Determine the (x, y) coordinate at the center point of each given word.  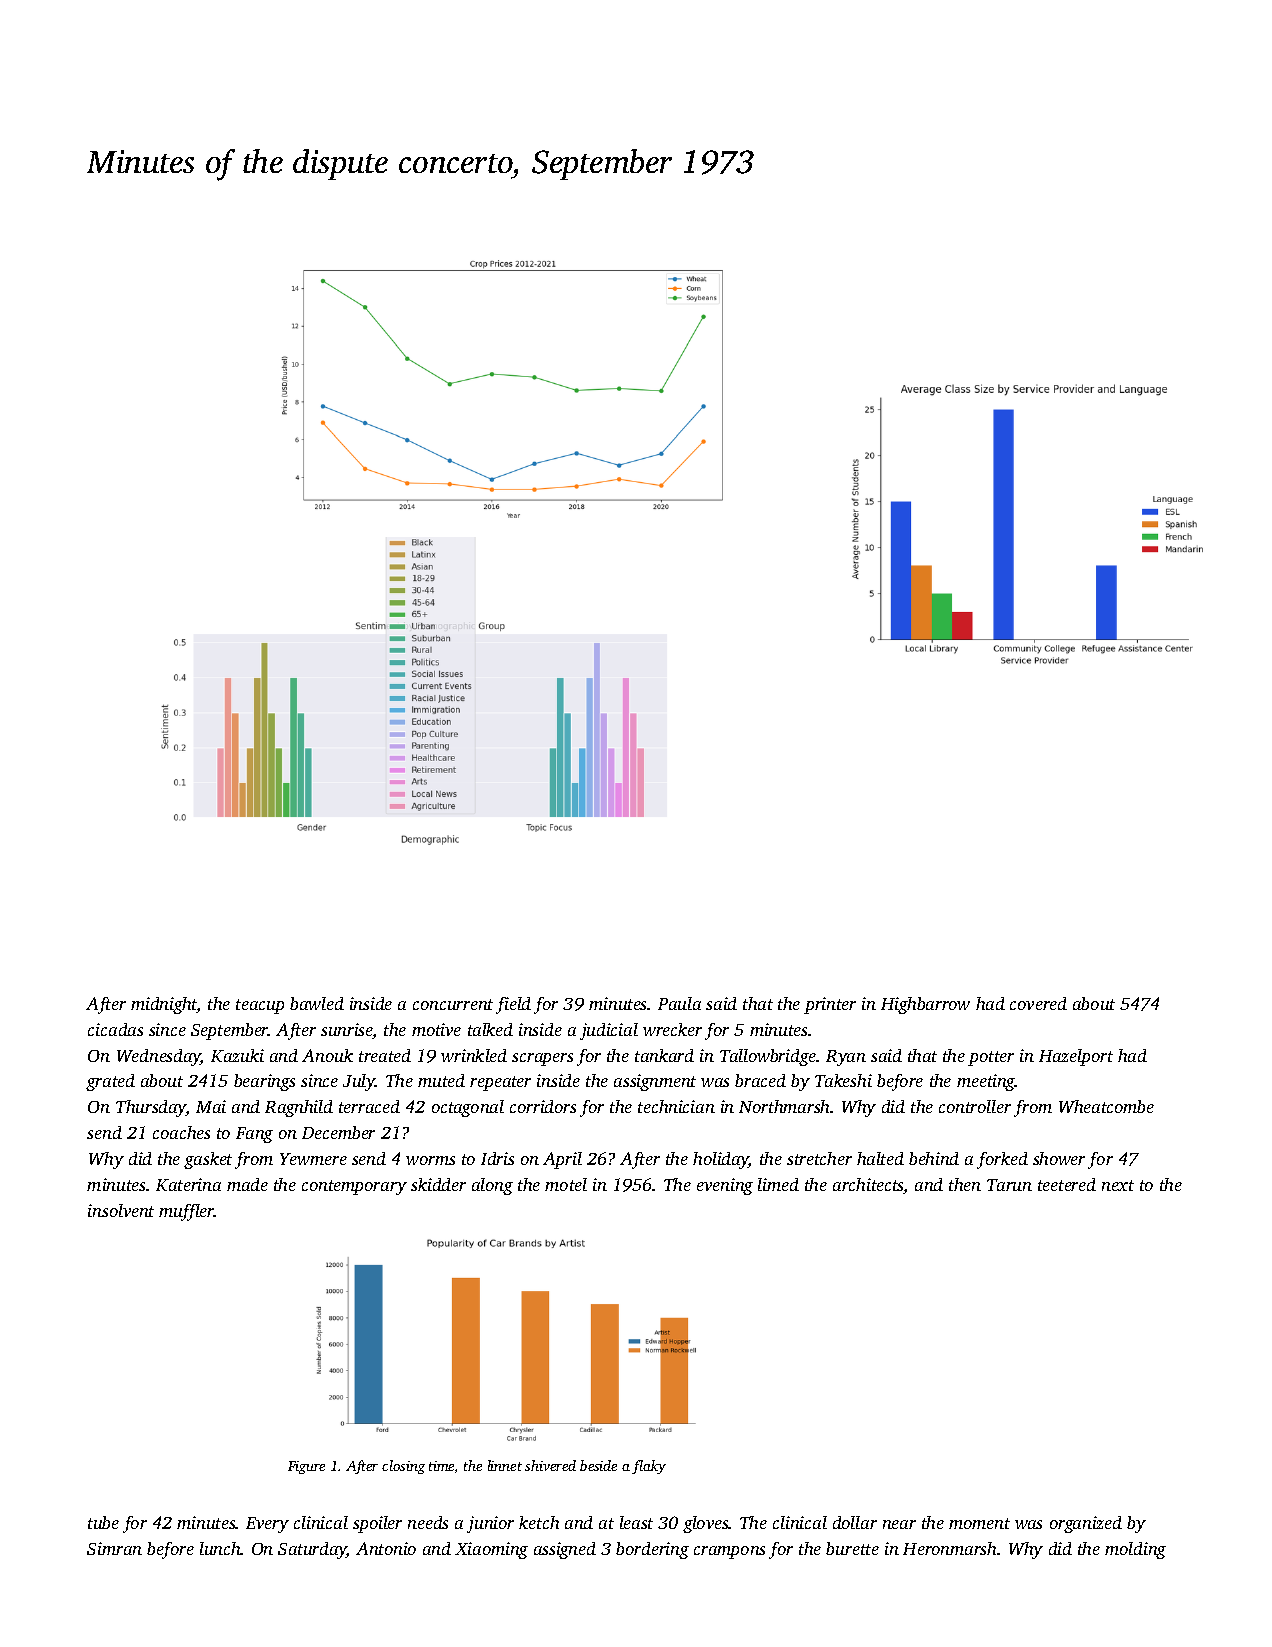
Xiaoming (491, 1550)
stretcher (819, 1158)
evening (725, 1186)
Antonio (386, 1548)
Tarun (1009, 1185)
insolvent (121, 1210)
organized (1086, 1524)
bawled (317, 1003)
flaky (649, 1467)
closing (403, 1467)
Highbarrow (925, 1005)
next (1118, 1185)
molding (1135, 1550)
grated (110, 1082)
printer (830, 1005)
